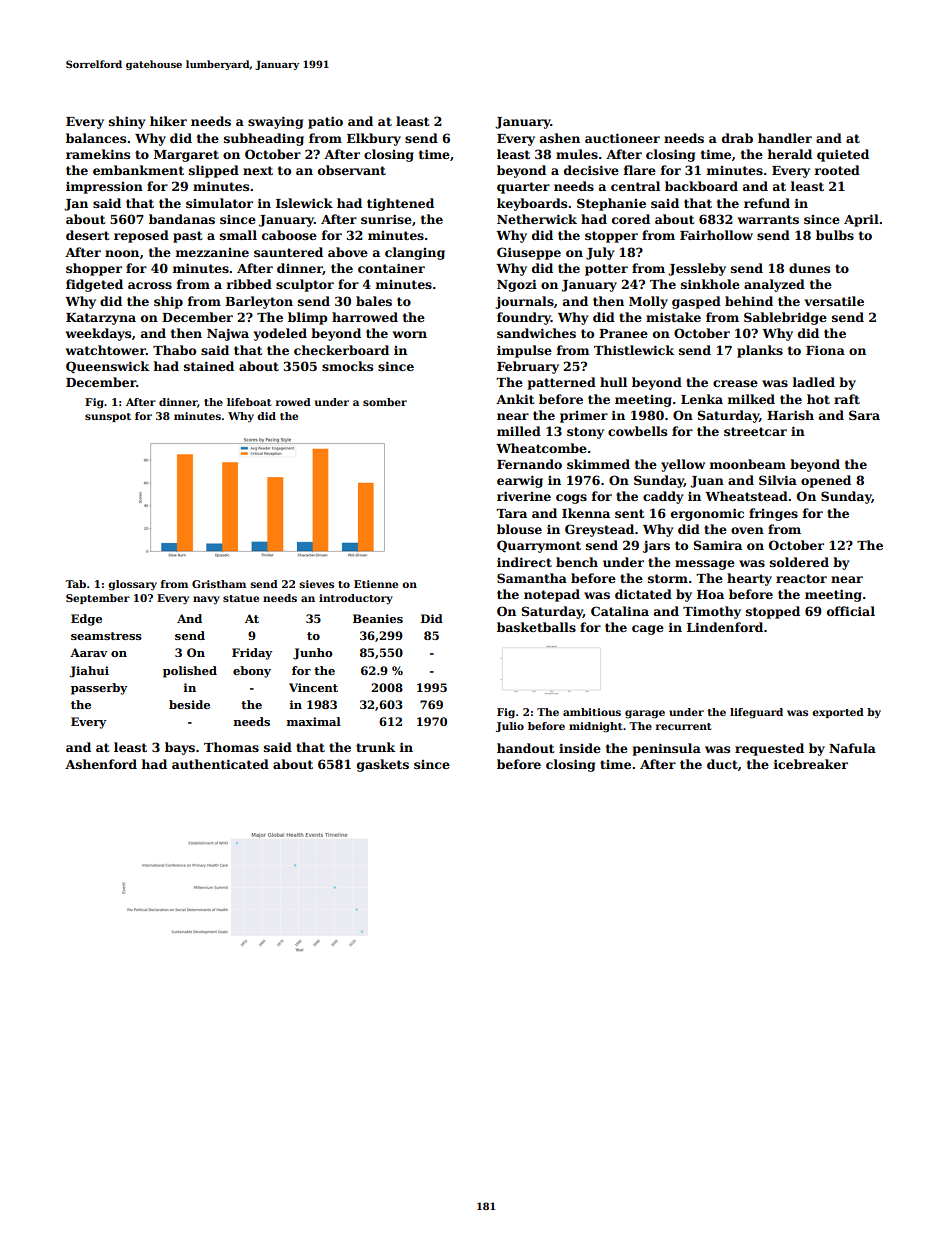 Image resolution: width=952 pixels, height=1233 pixels. Describe the element at coordinates (835, 235) in the document. I see `bulbs` at that location.
